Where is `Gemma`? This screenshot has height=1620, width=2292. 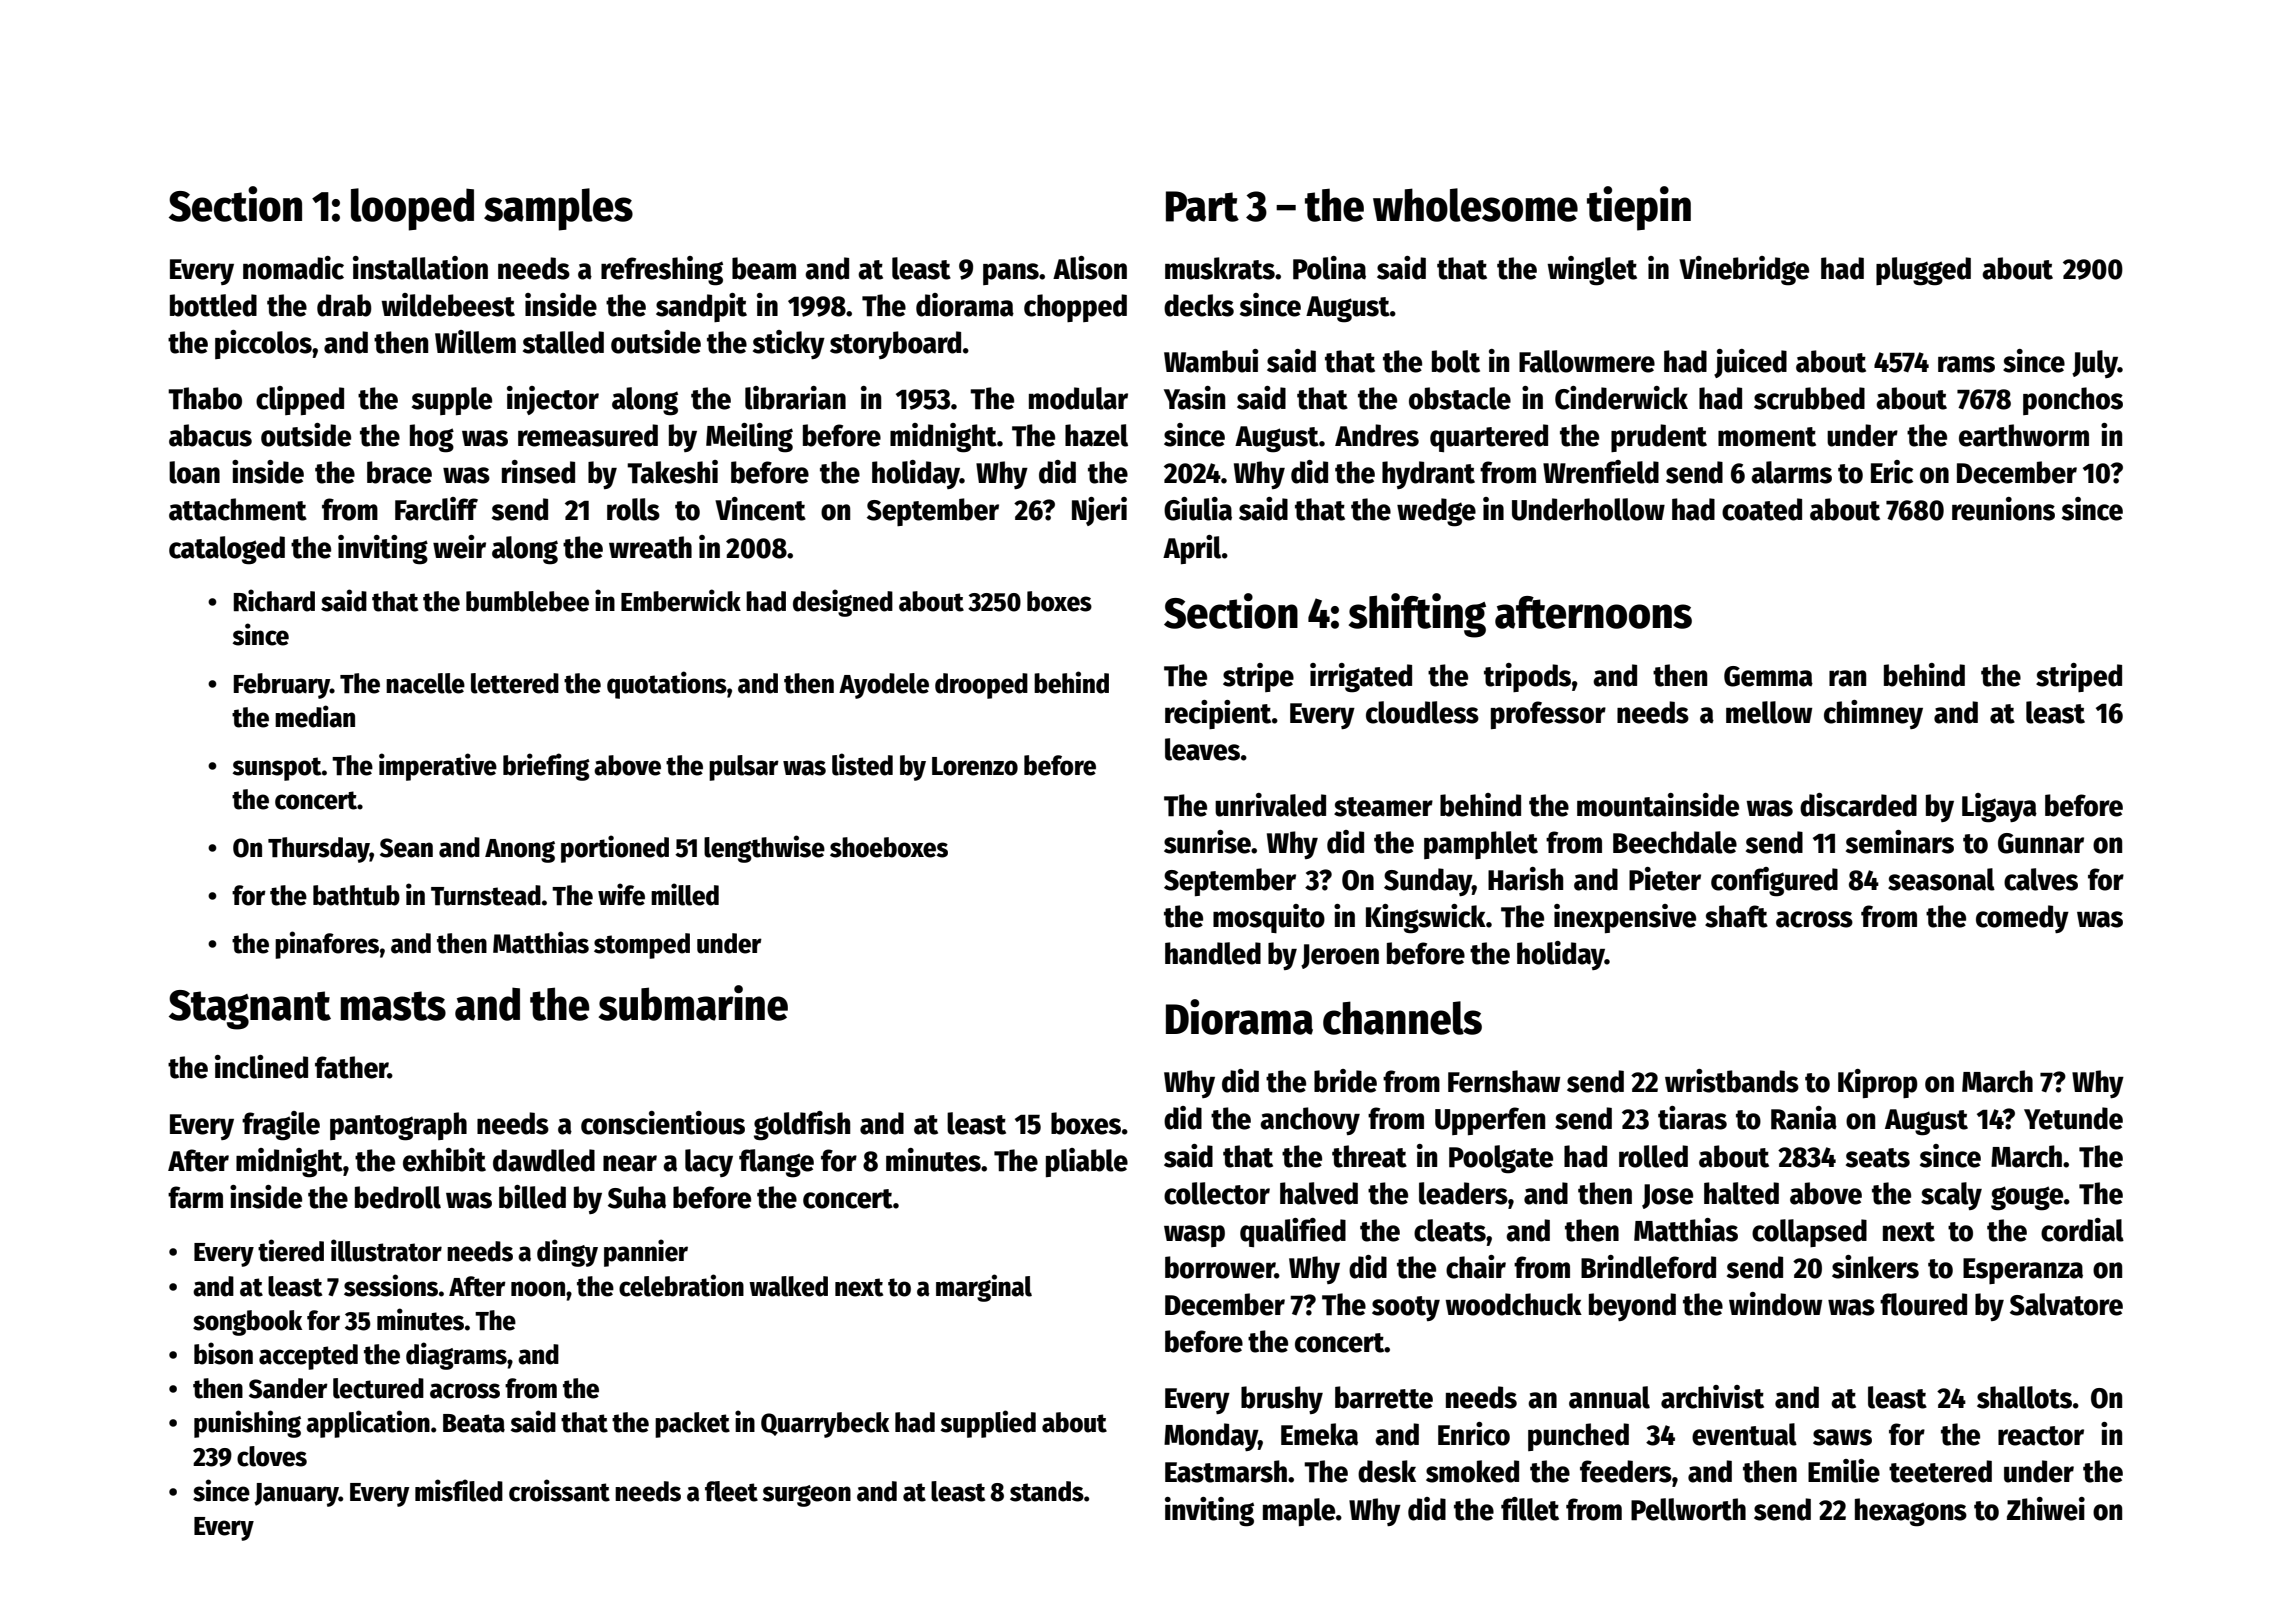 Gemma is located at coordinates (1768, 676).
